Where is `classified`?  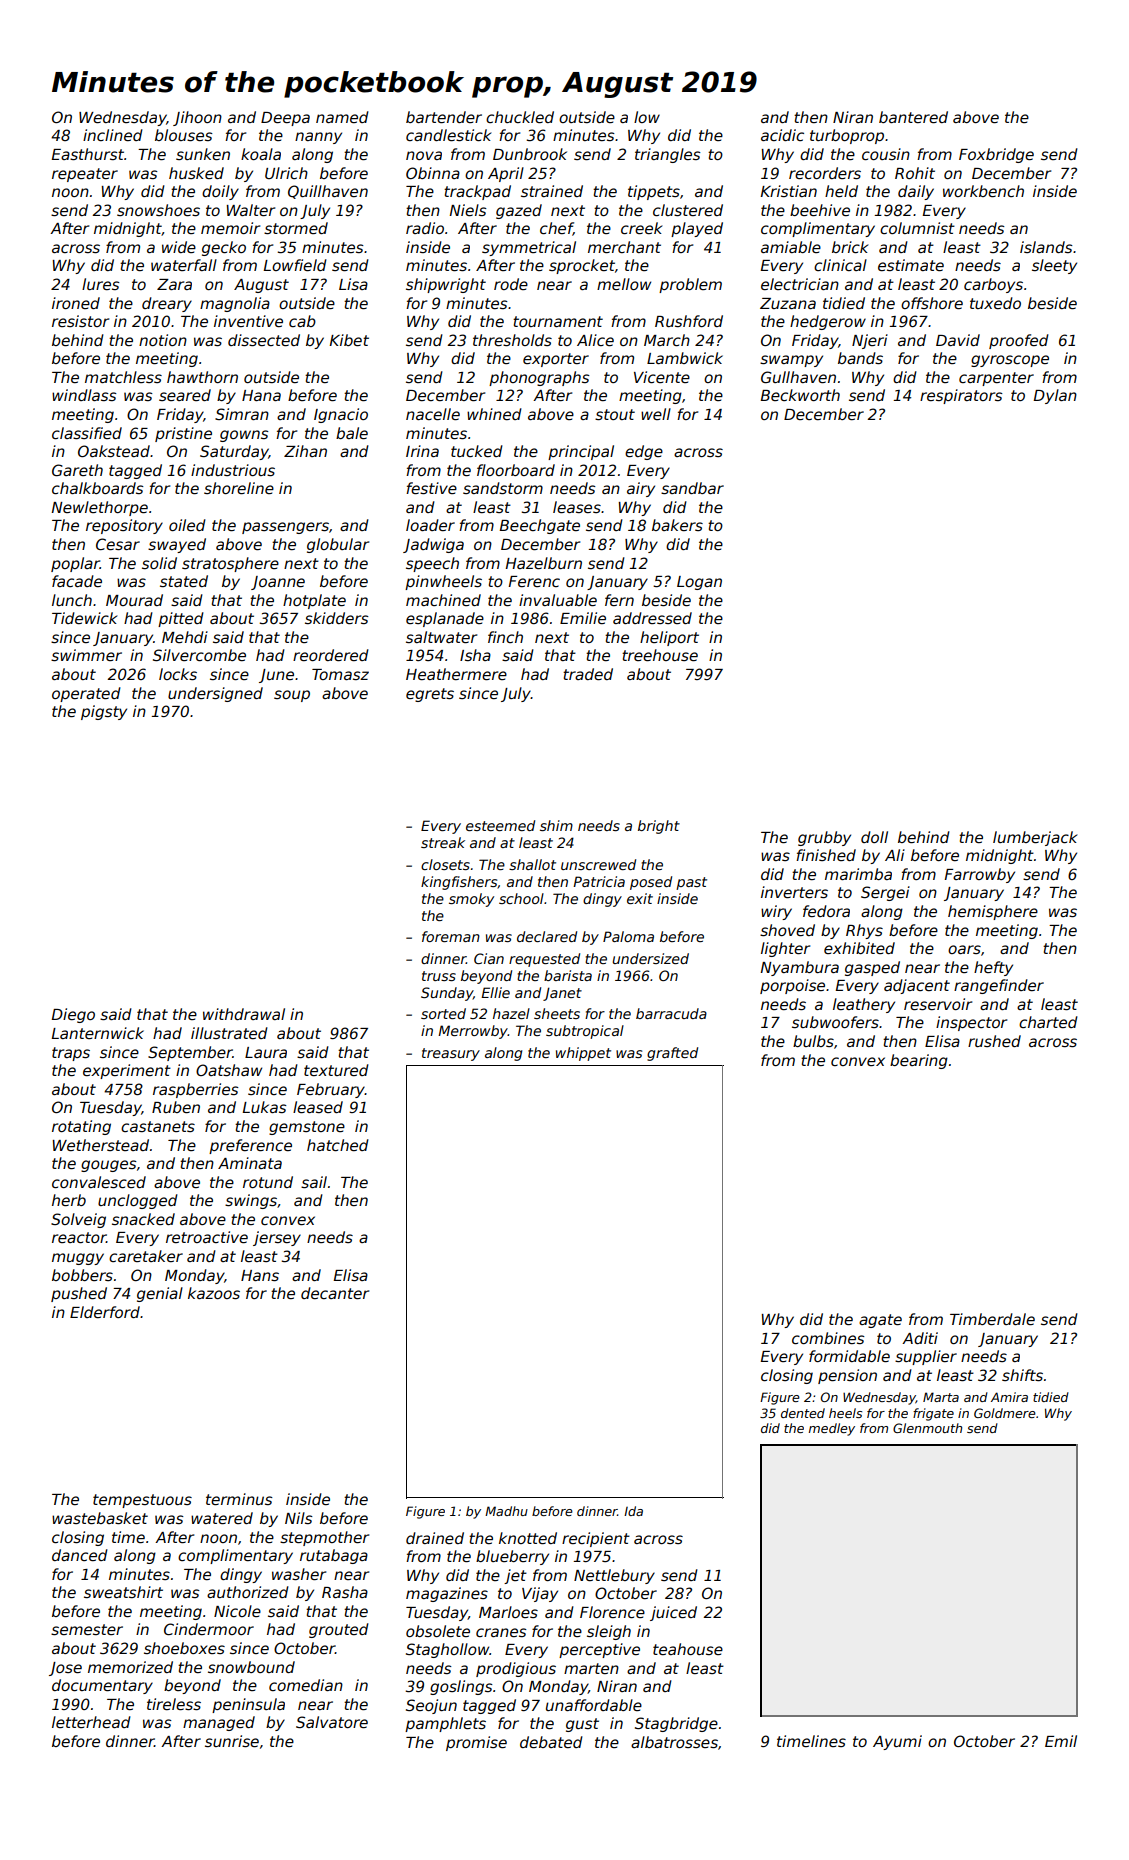 classified is located at coordinates (87, 433).
